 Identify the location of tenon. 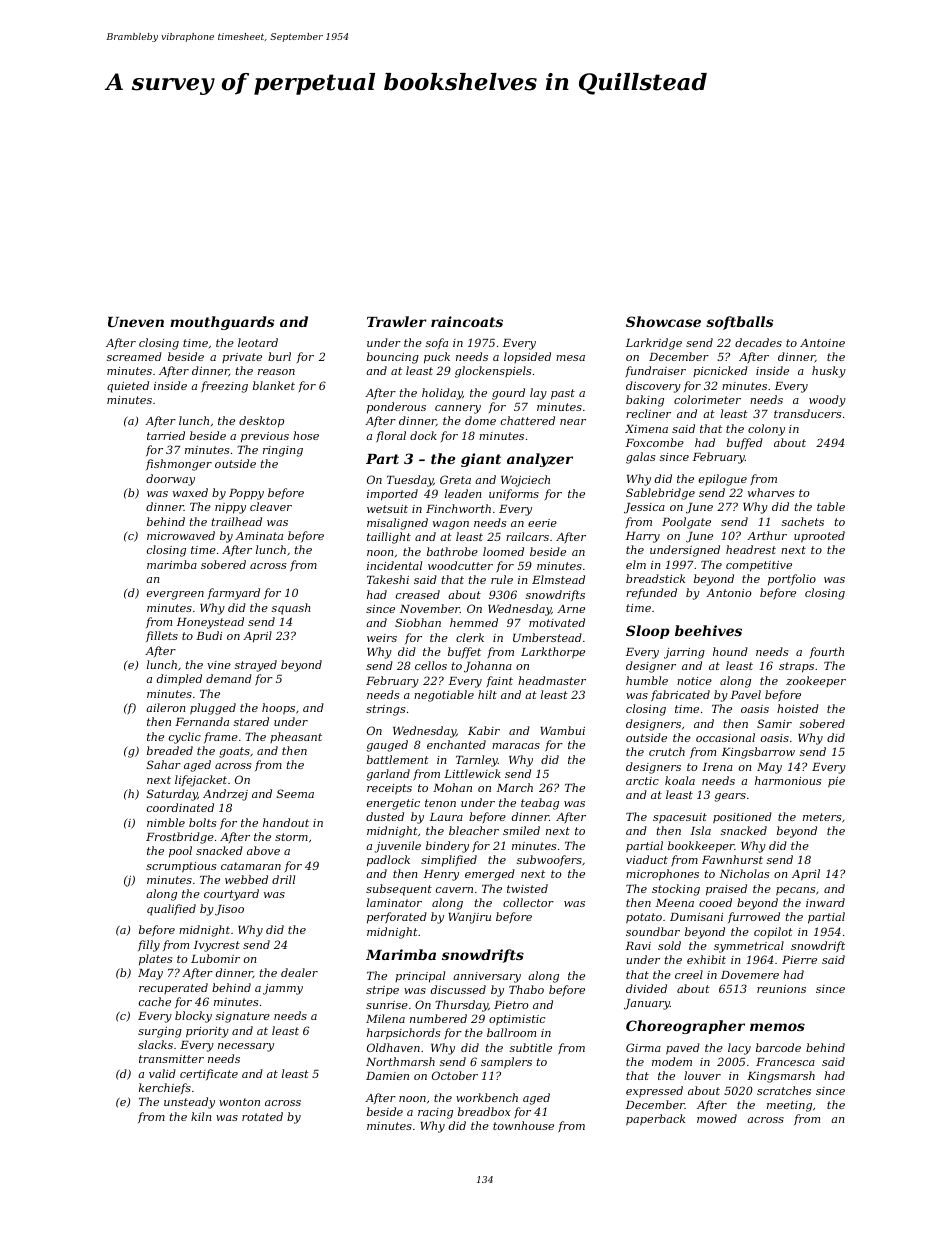
(440, 803).
